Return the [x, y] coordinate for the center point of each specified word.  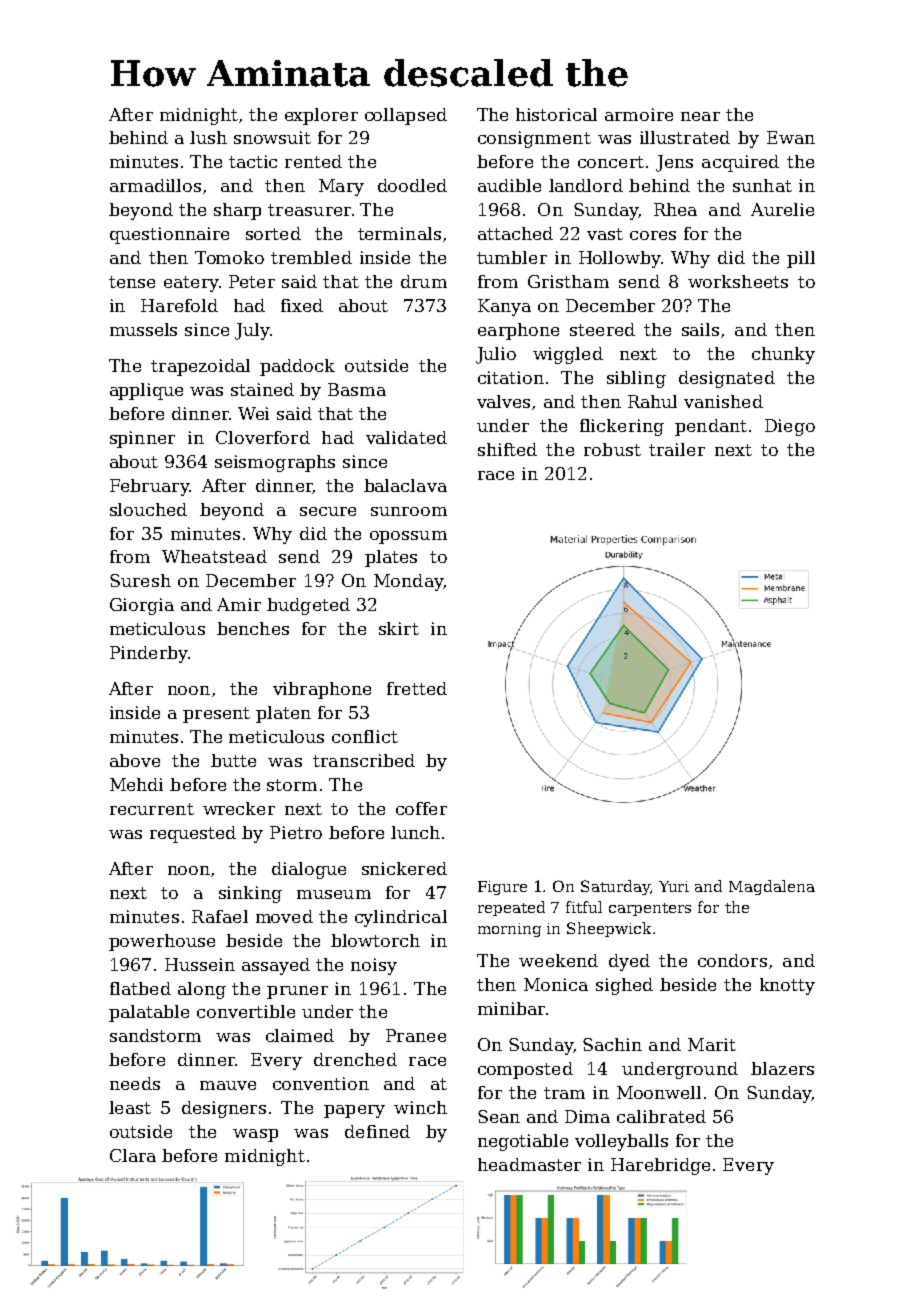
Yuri [674, 886]
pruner [297, 992]
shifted [507, 449]
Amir [239, 604]
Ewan [791, 137]
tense [132, 282]
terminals [399, 233]
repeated [511, 908]
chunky [783, 355]
